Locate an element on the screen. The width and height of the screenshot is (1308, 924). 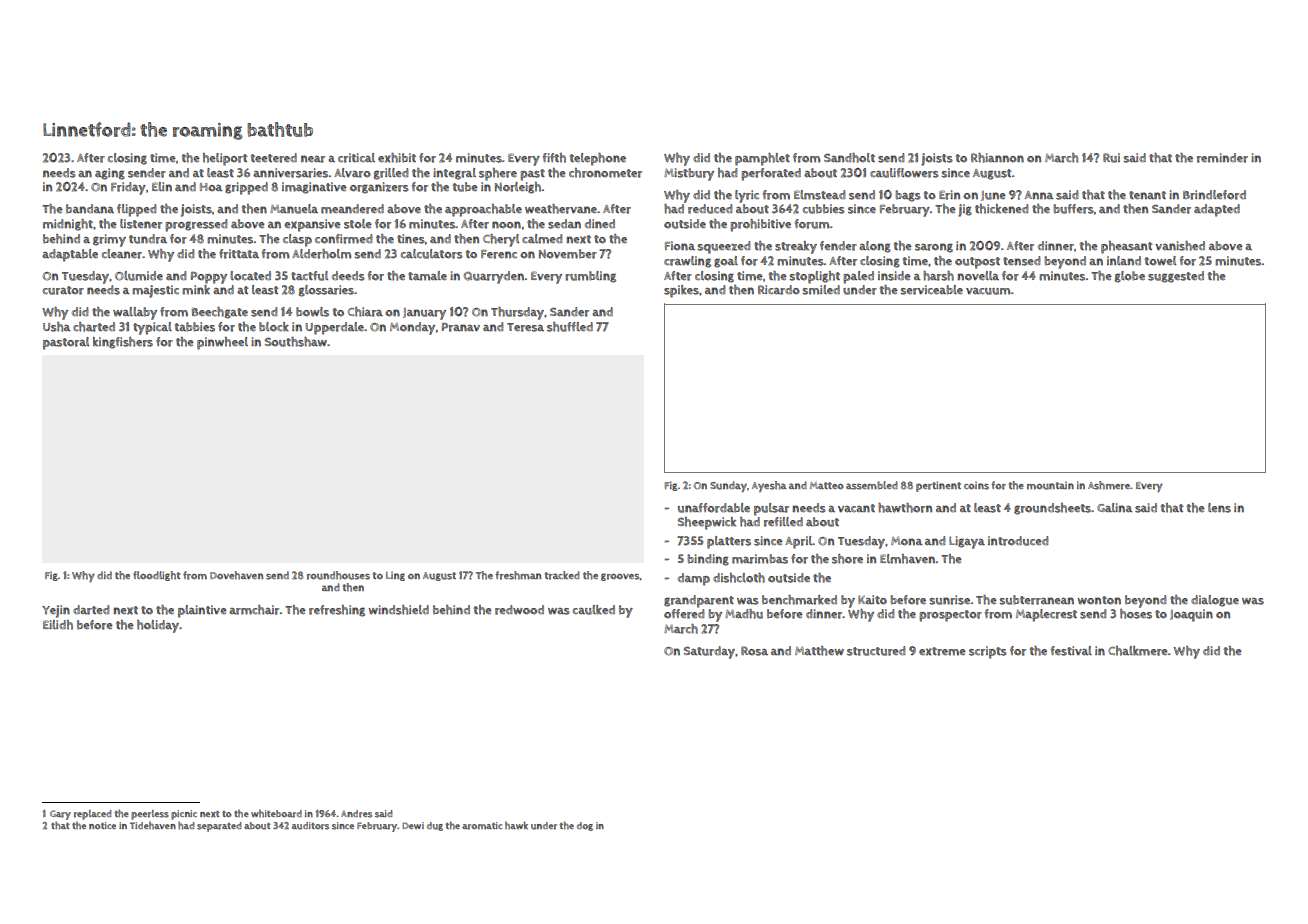
vanished is located at coordinates (1180, 246).
